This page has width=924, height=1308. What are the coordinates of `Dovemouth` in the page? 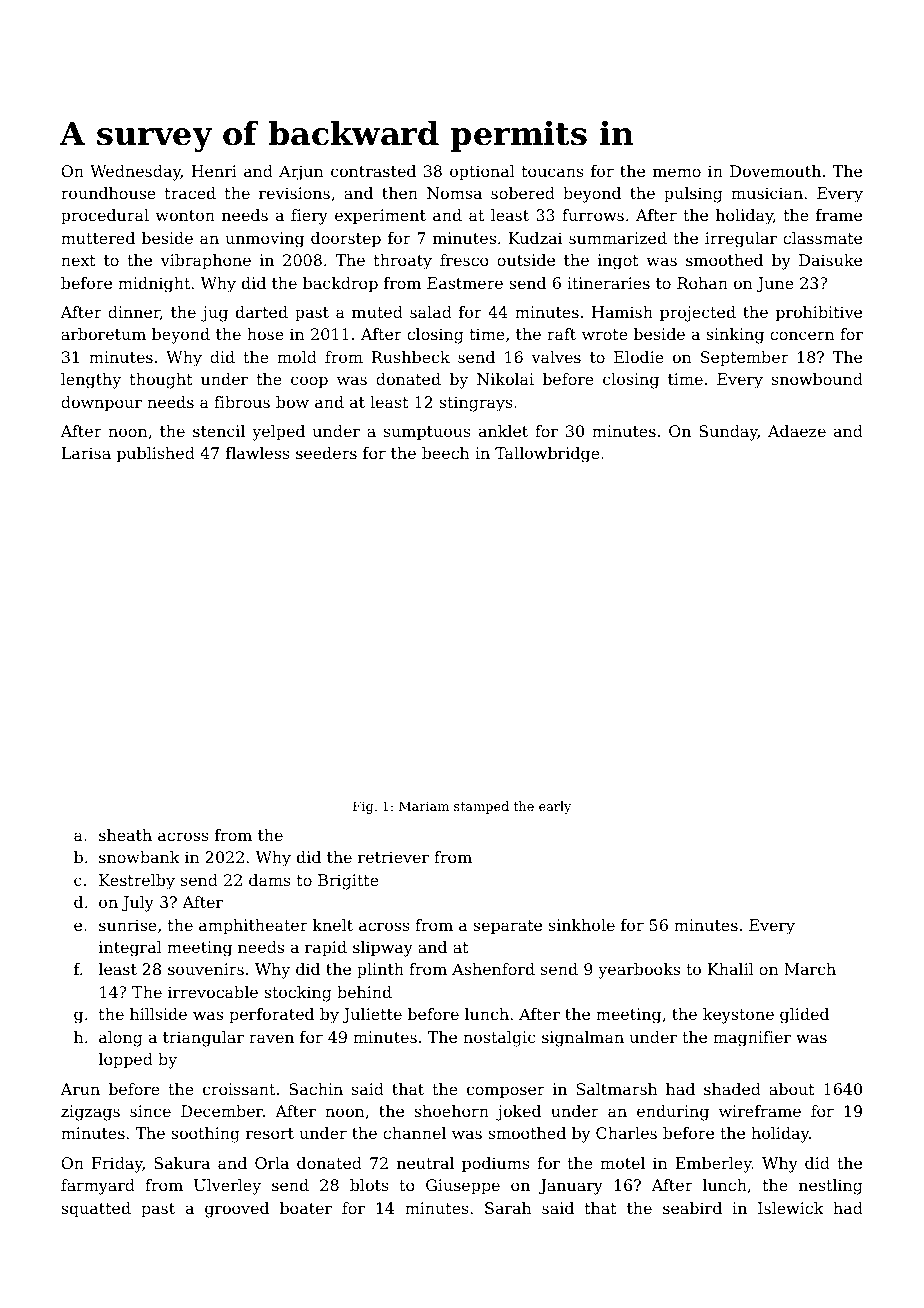 It's located at (775, 171).
